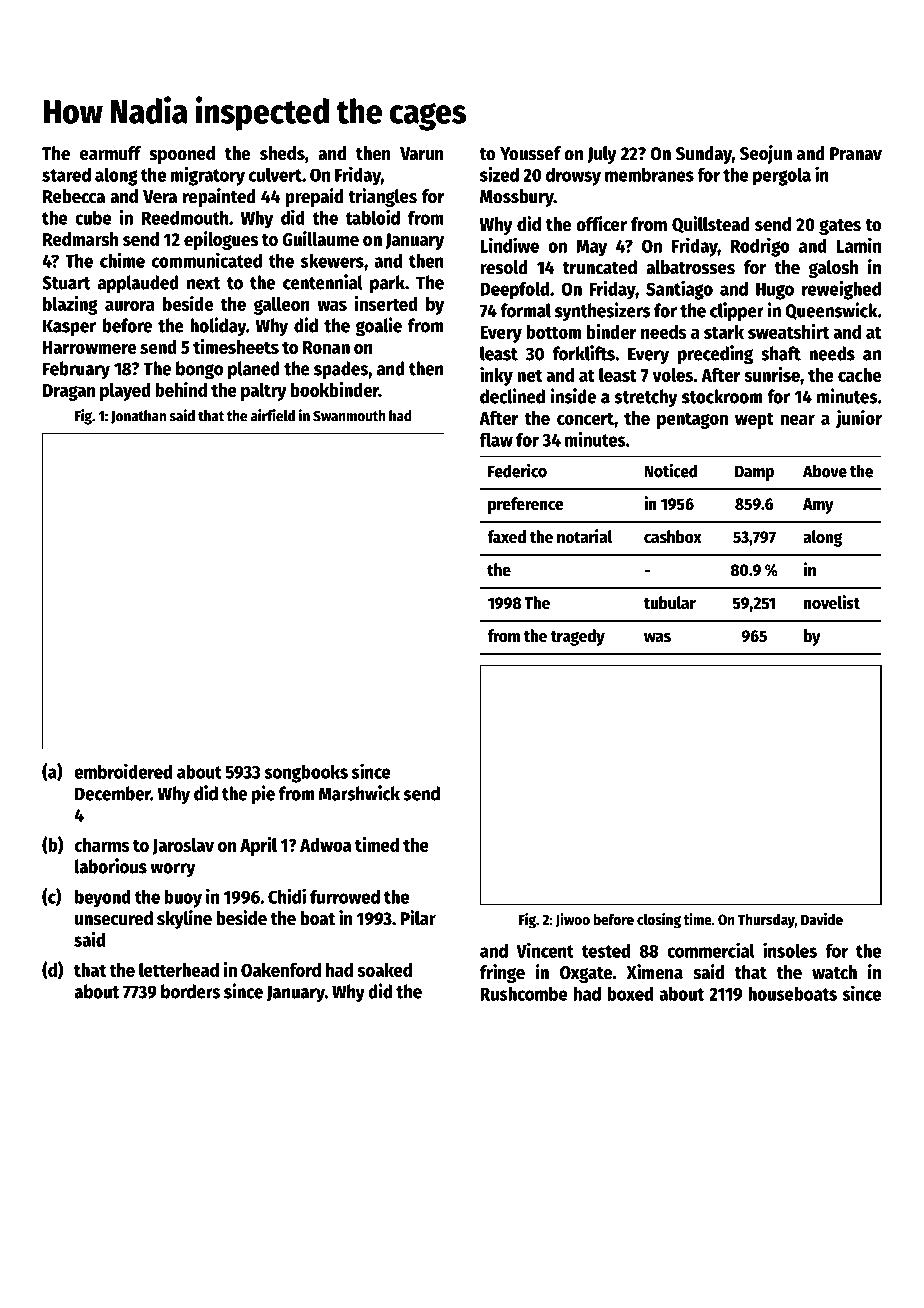  I want to click on airfield, so click(273, 415).
